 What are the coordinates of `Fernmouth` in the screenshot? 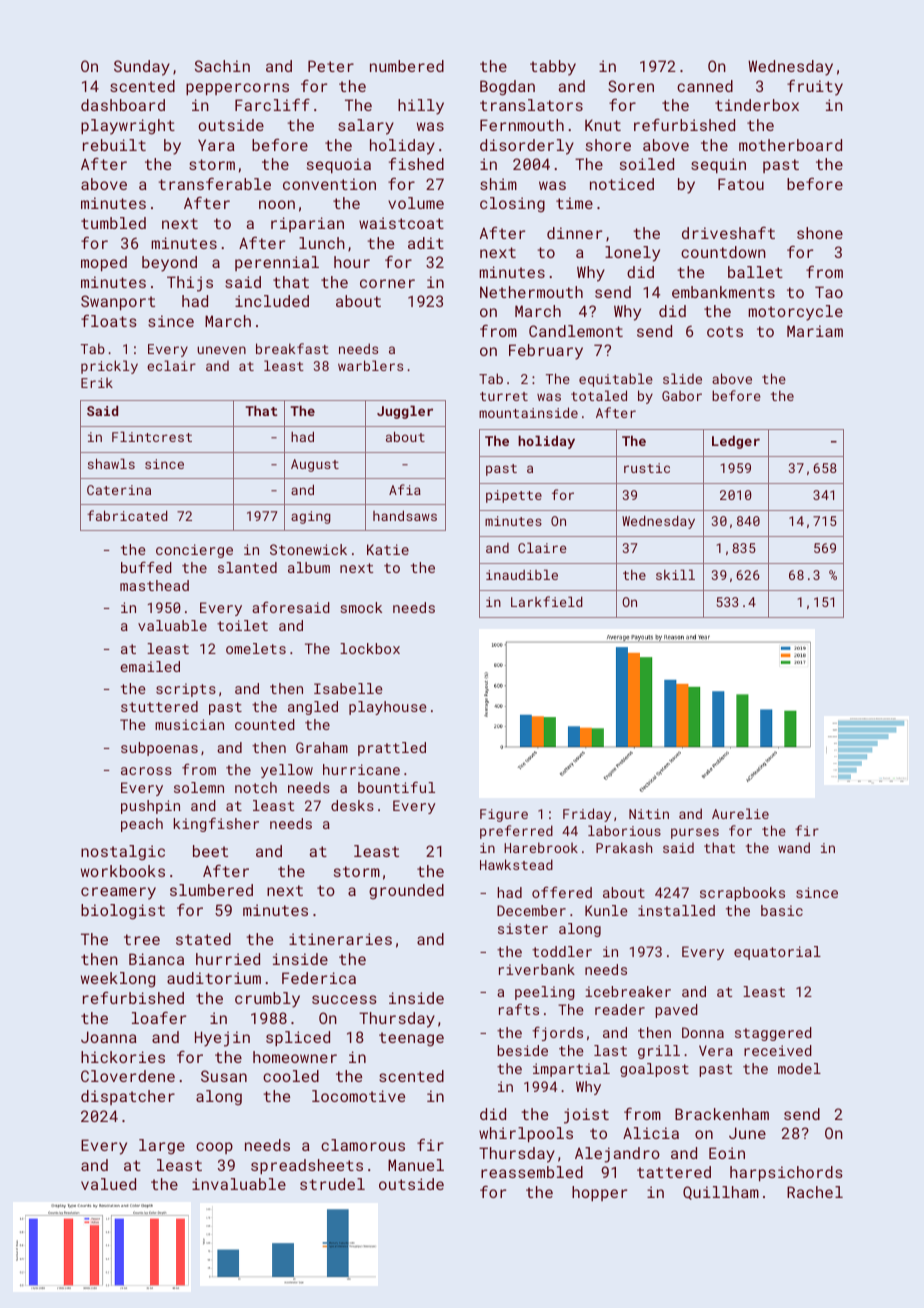 It's located at (522, 125).
